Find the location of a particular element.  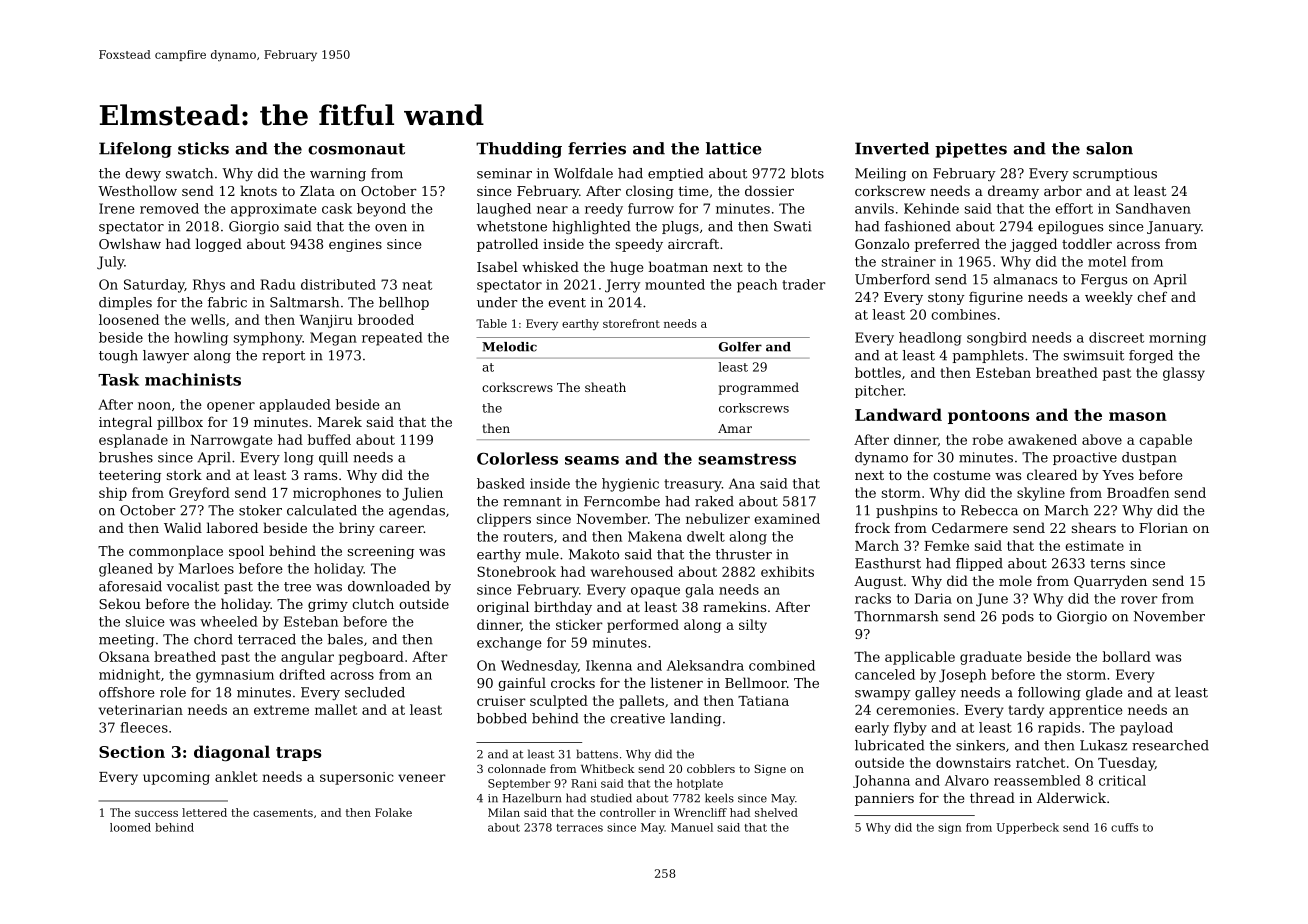

skyline is located at coordinates (1041, 494).
